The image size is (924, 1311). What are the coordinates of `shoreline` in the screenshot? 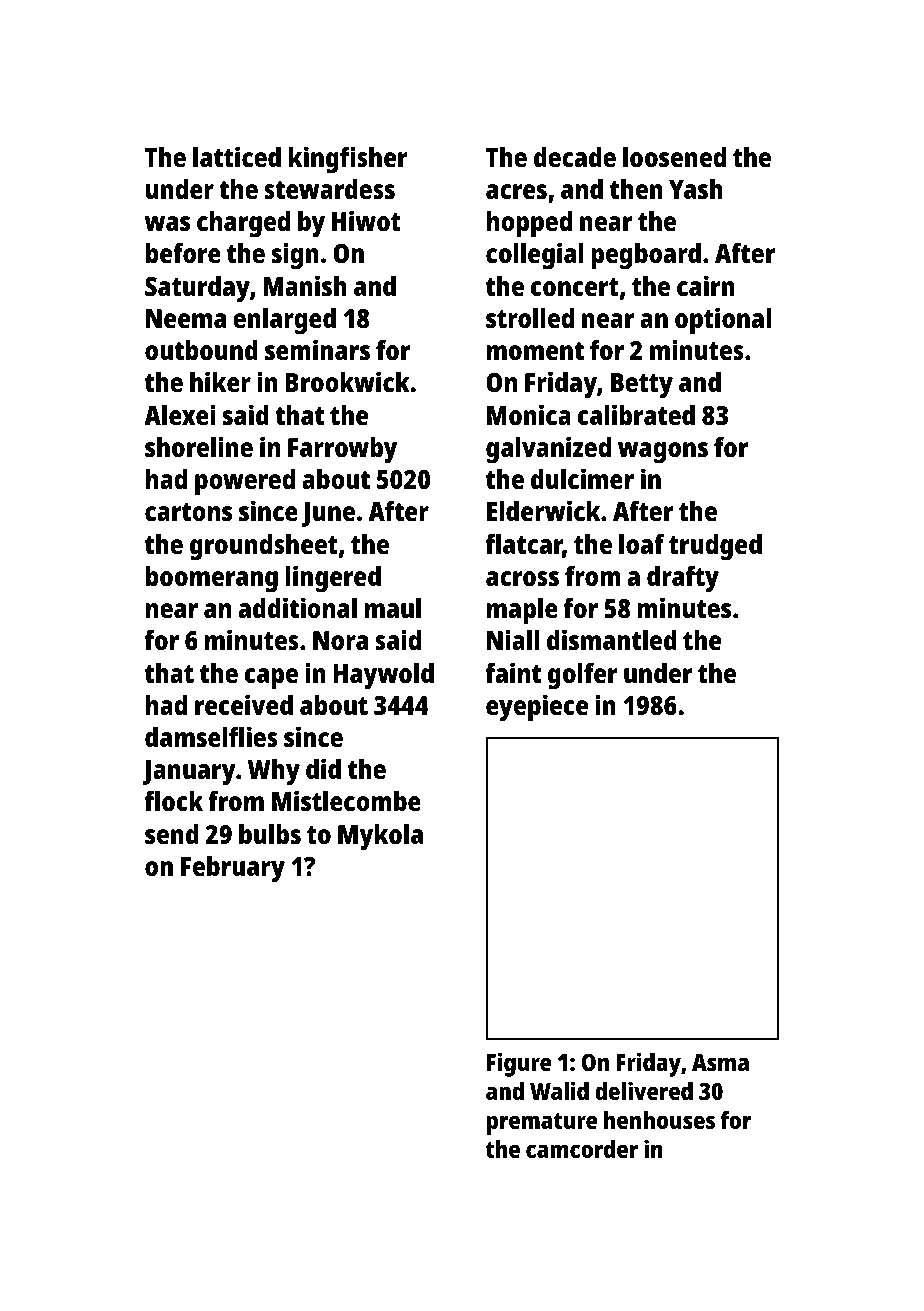 It's located at (199, 447).
